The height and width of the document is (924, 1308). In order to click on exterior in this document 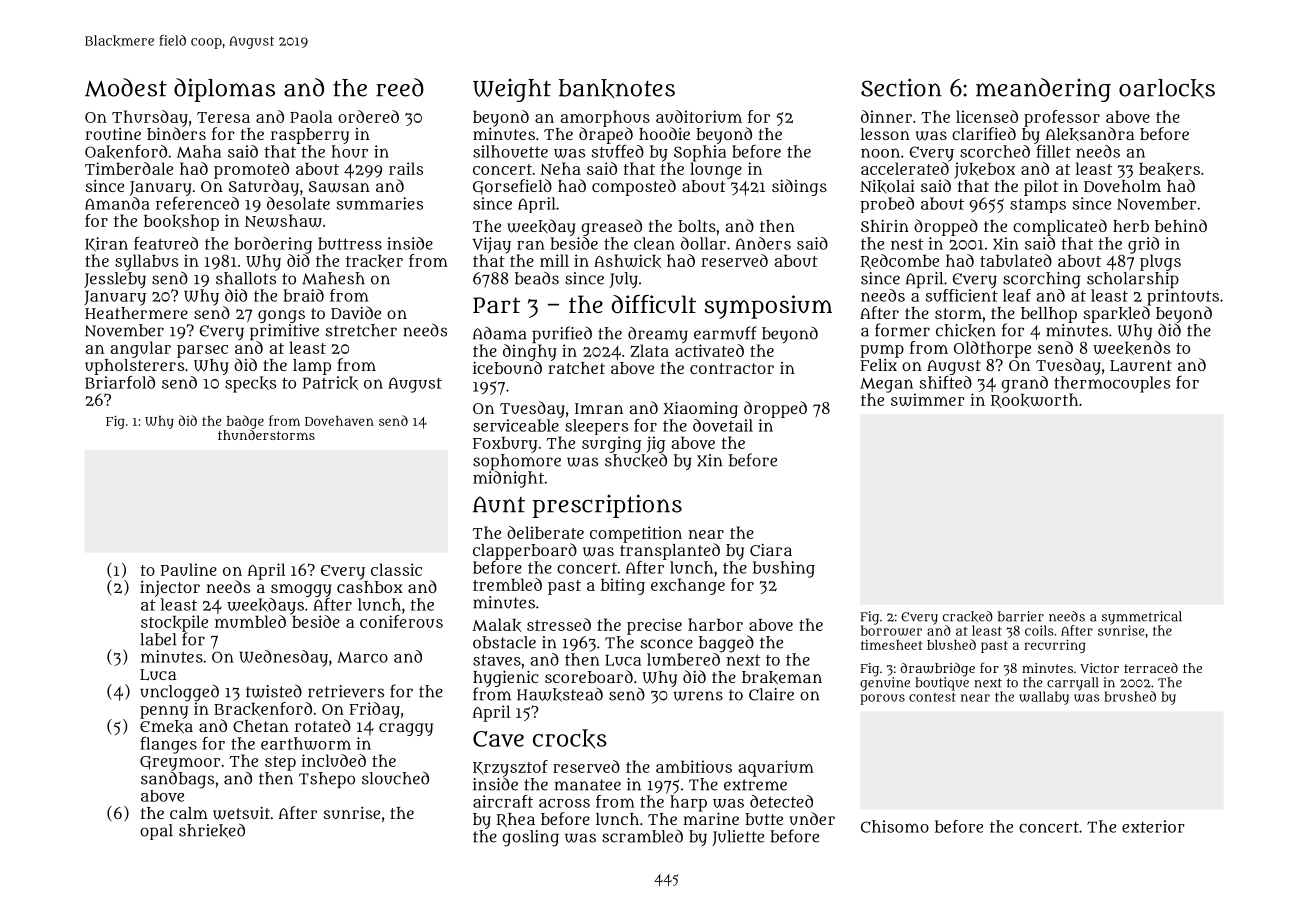, I will do `click(1153, 826)`.
